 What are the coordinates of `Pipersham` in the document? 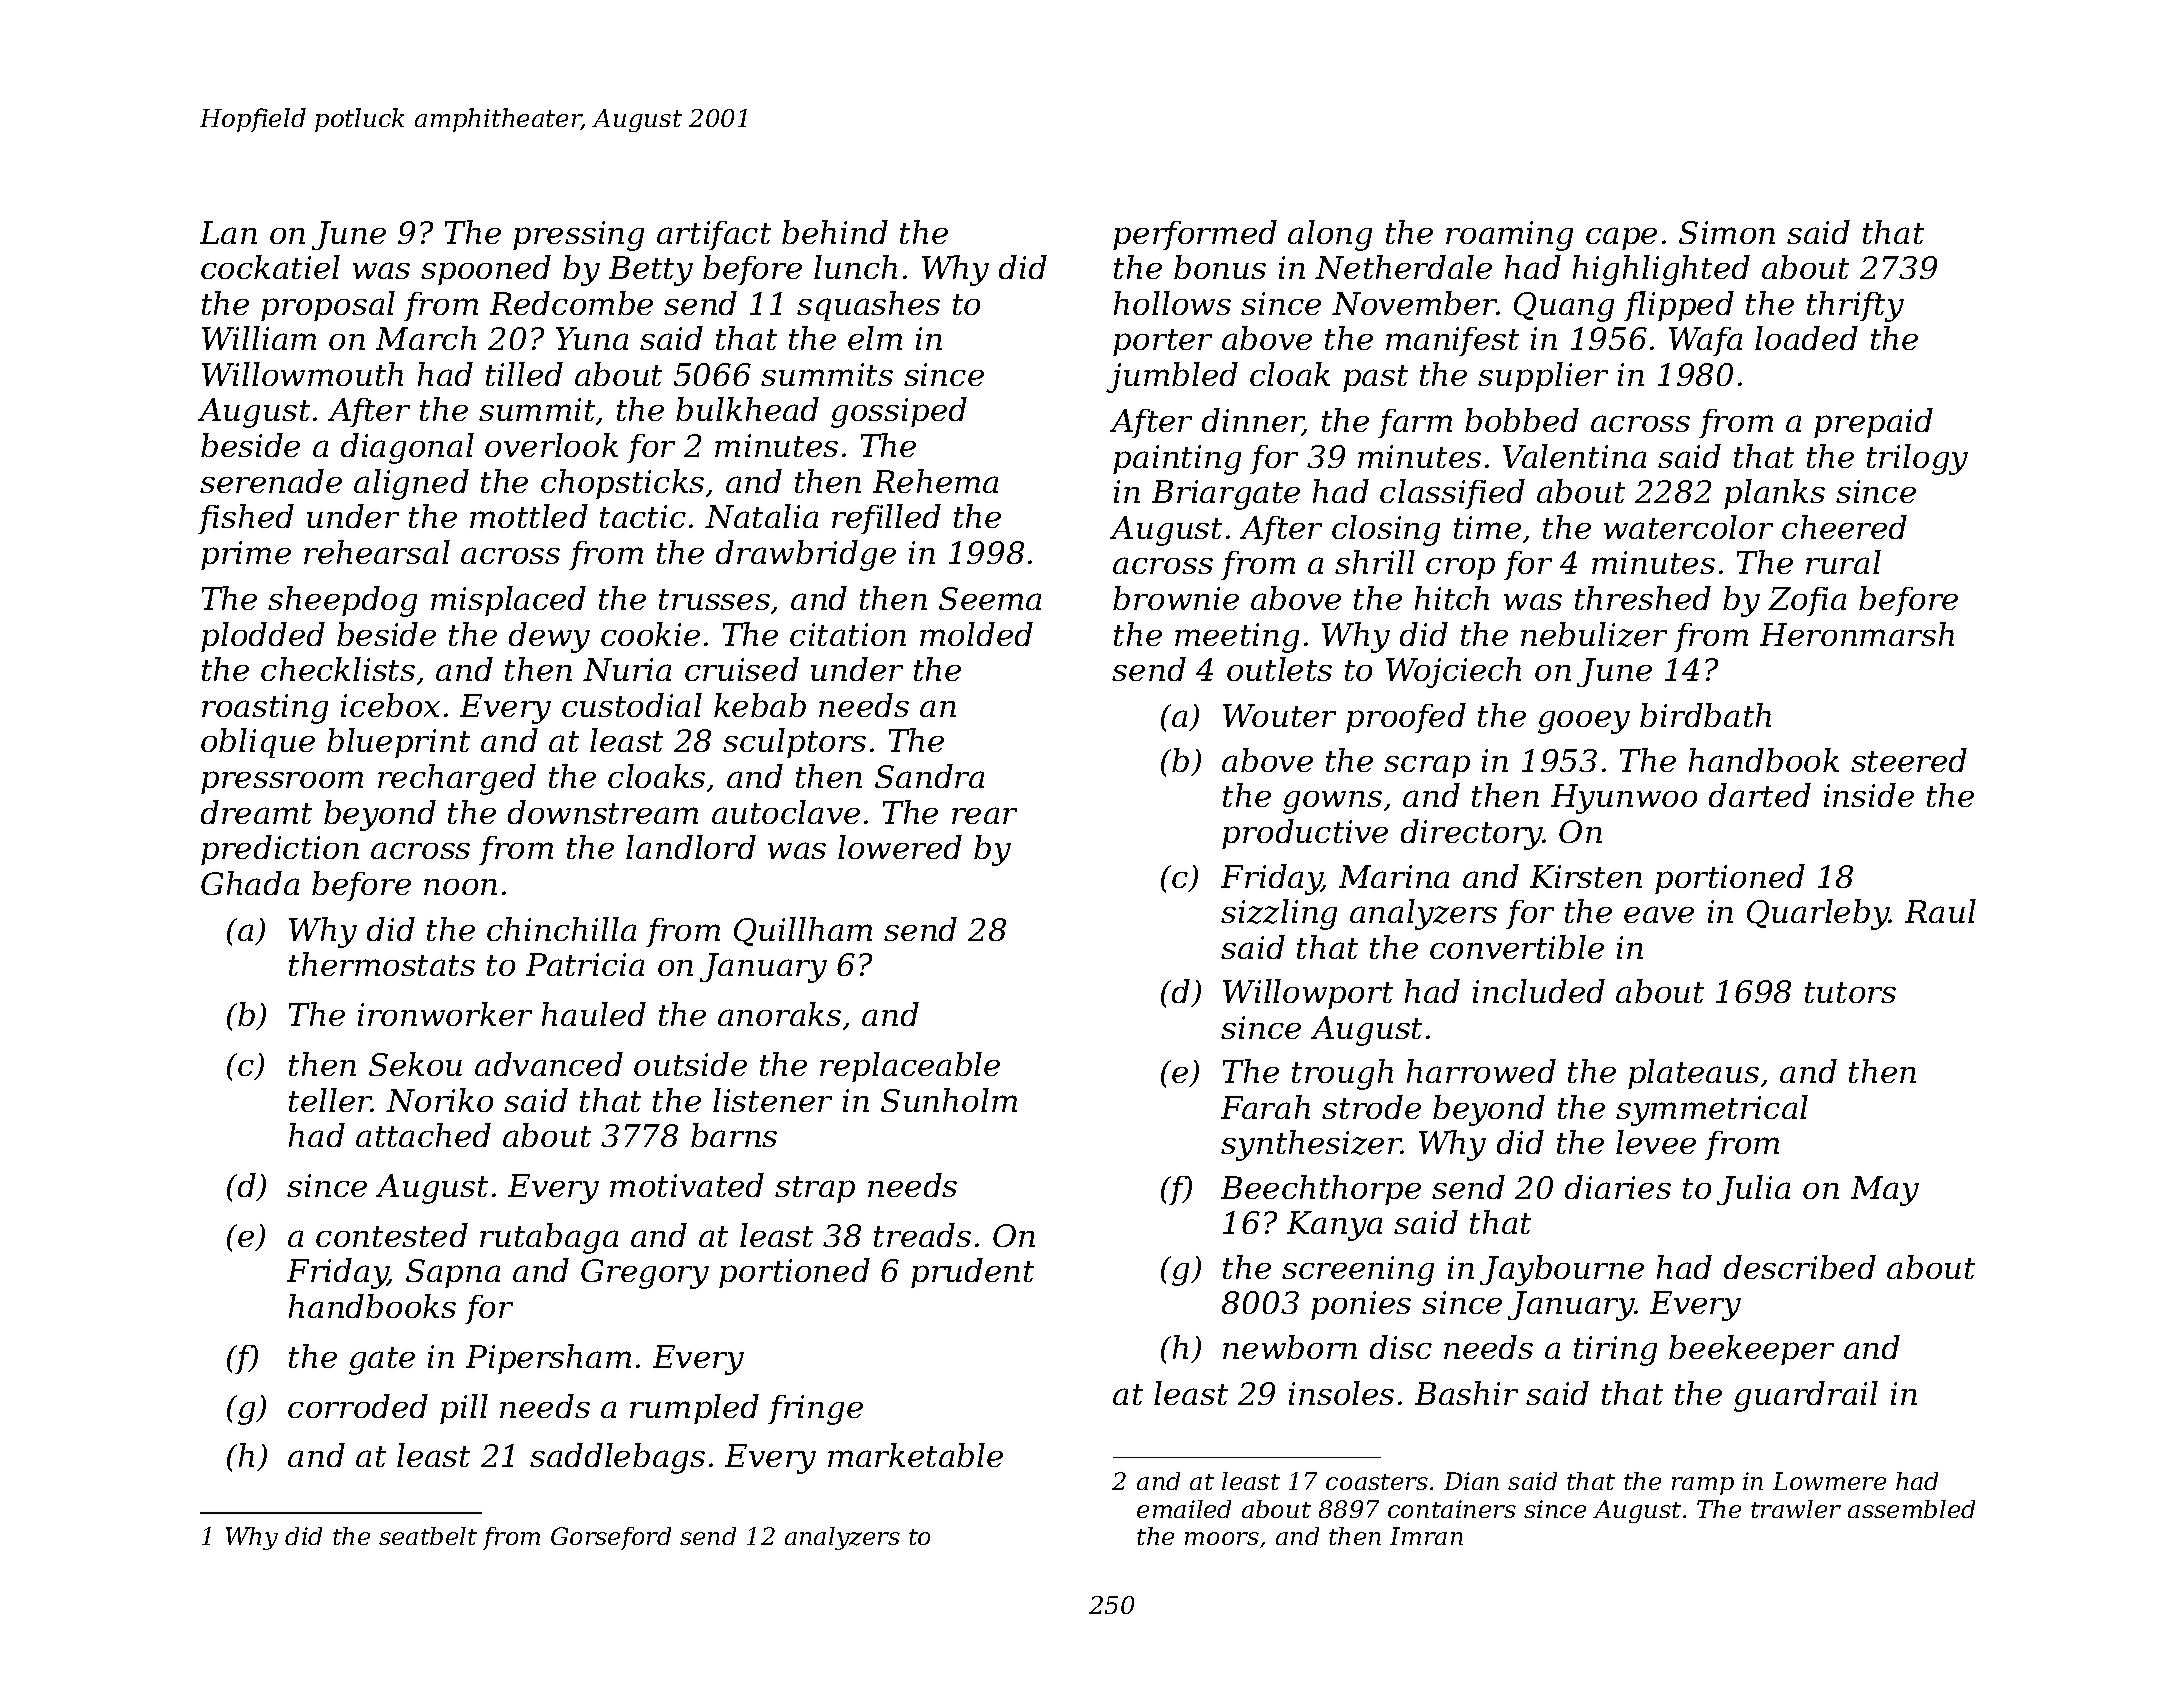 It's located at (548, 1359).
